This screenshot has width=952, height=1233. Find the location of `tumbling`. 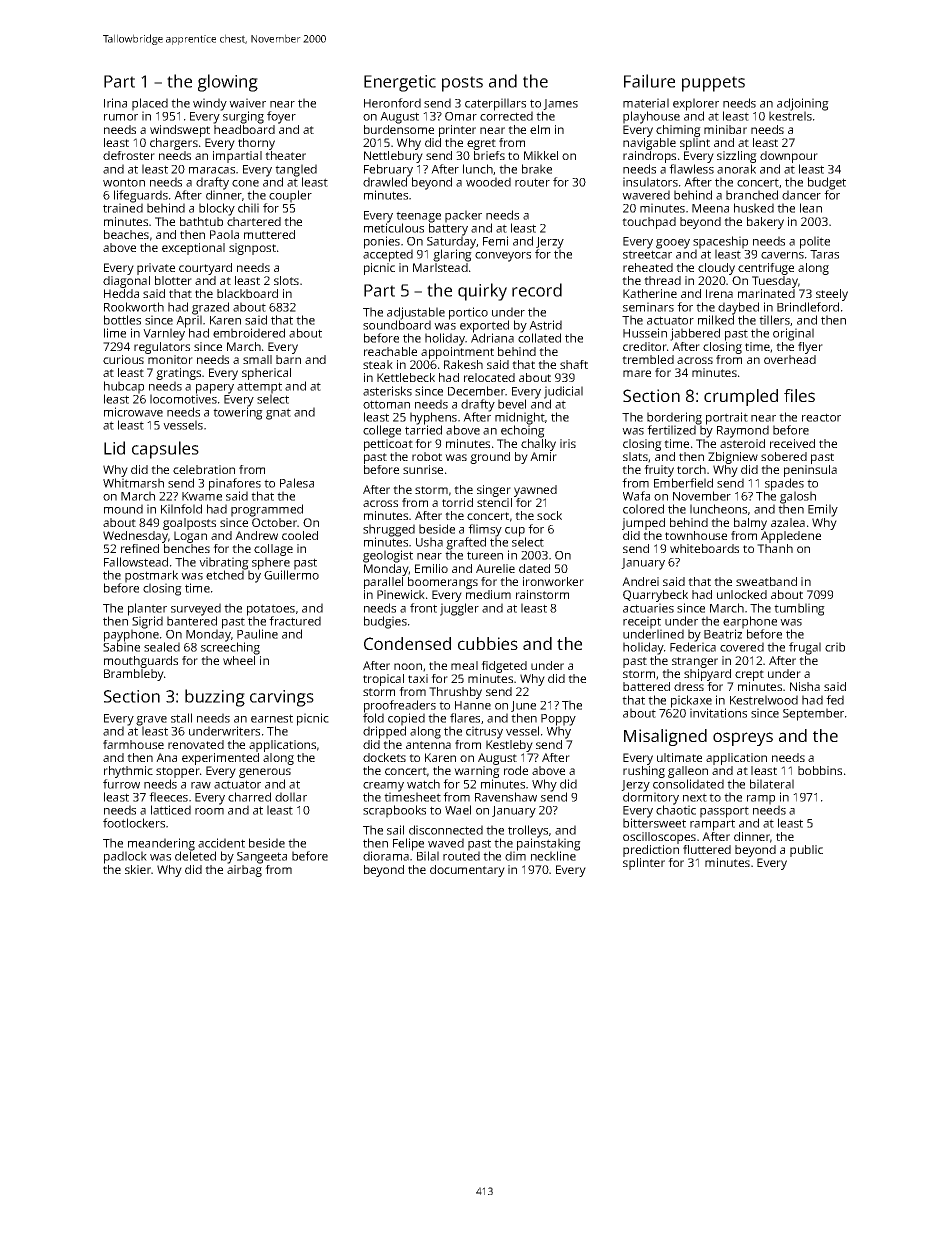

tumbling is located at coordinates (799, 609).
